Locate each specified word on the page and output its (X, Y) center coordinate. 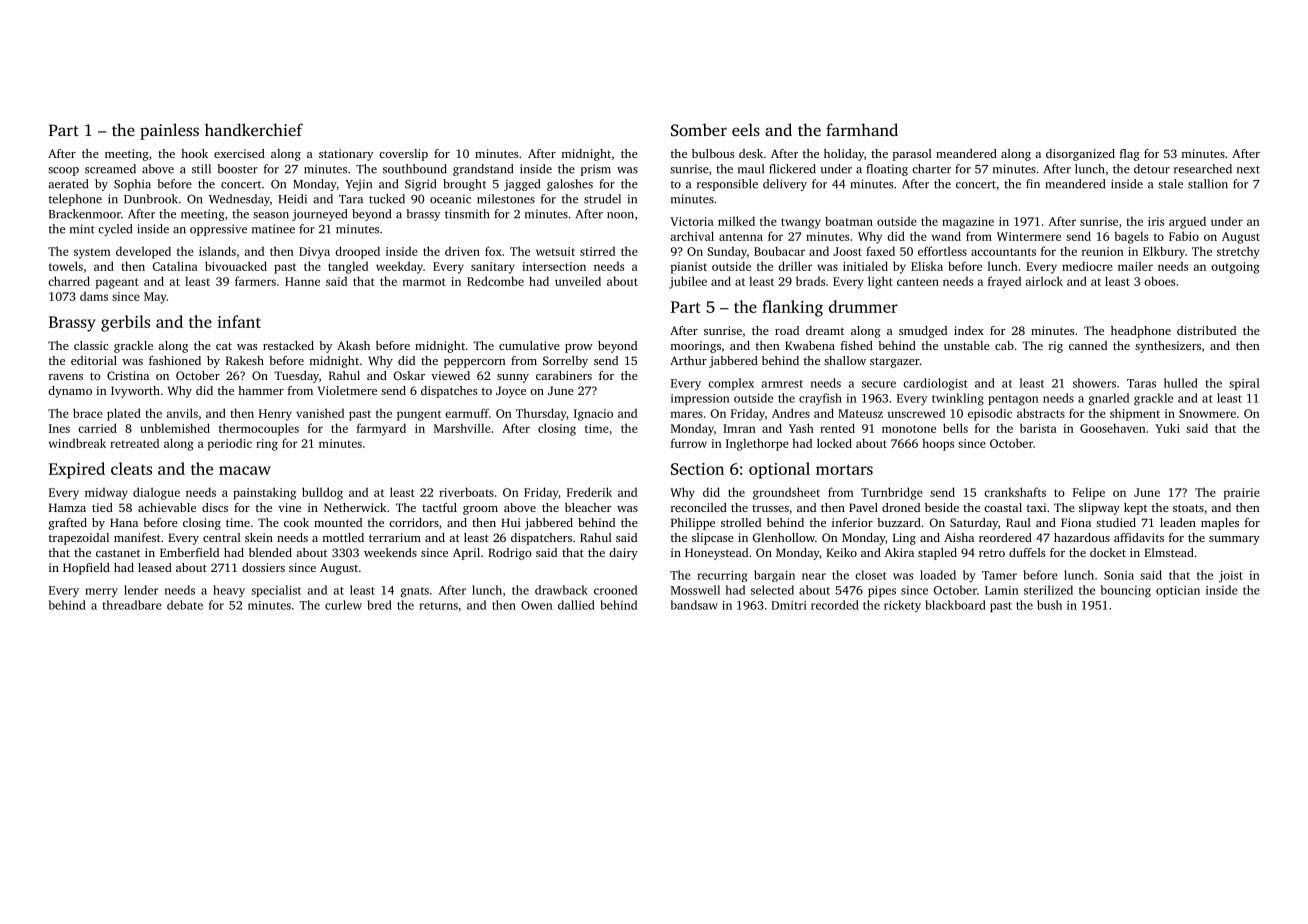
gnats (414, 592)
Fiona (1076, 522)
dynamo (70, 392)
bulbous (713, 153)
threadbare (132, 605)
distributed (1206, 330)
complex (731, 384)
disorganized (1080, 155)
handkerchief (254, 129)
